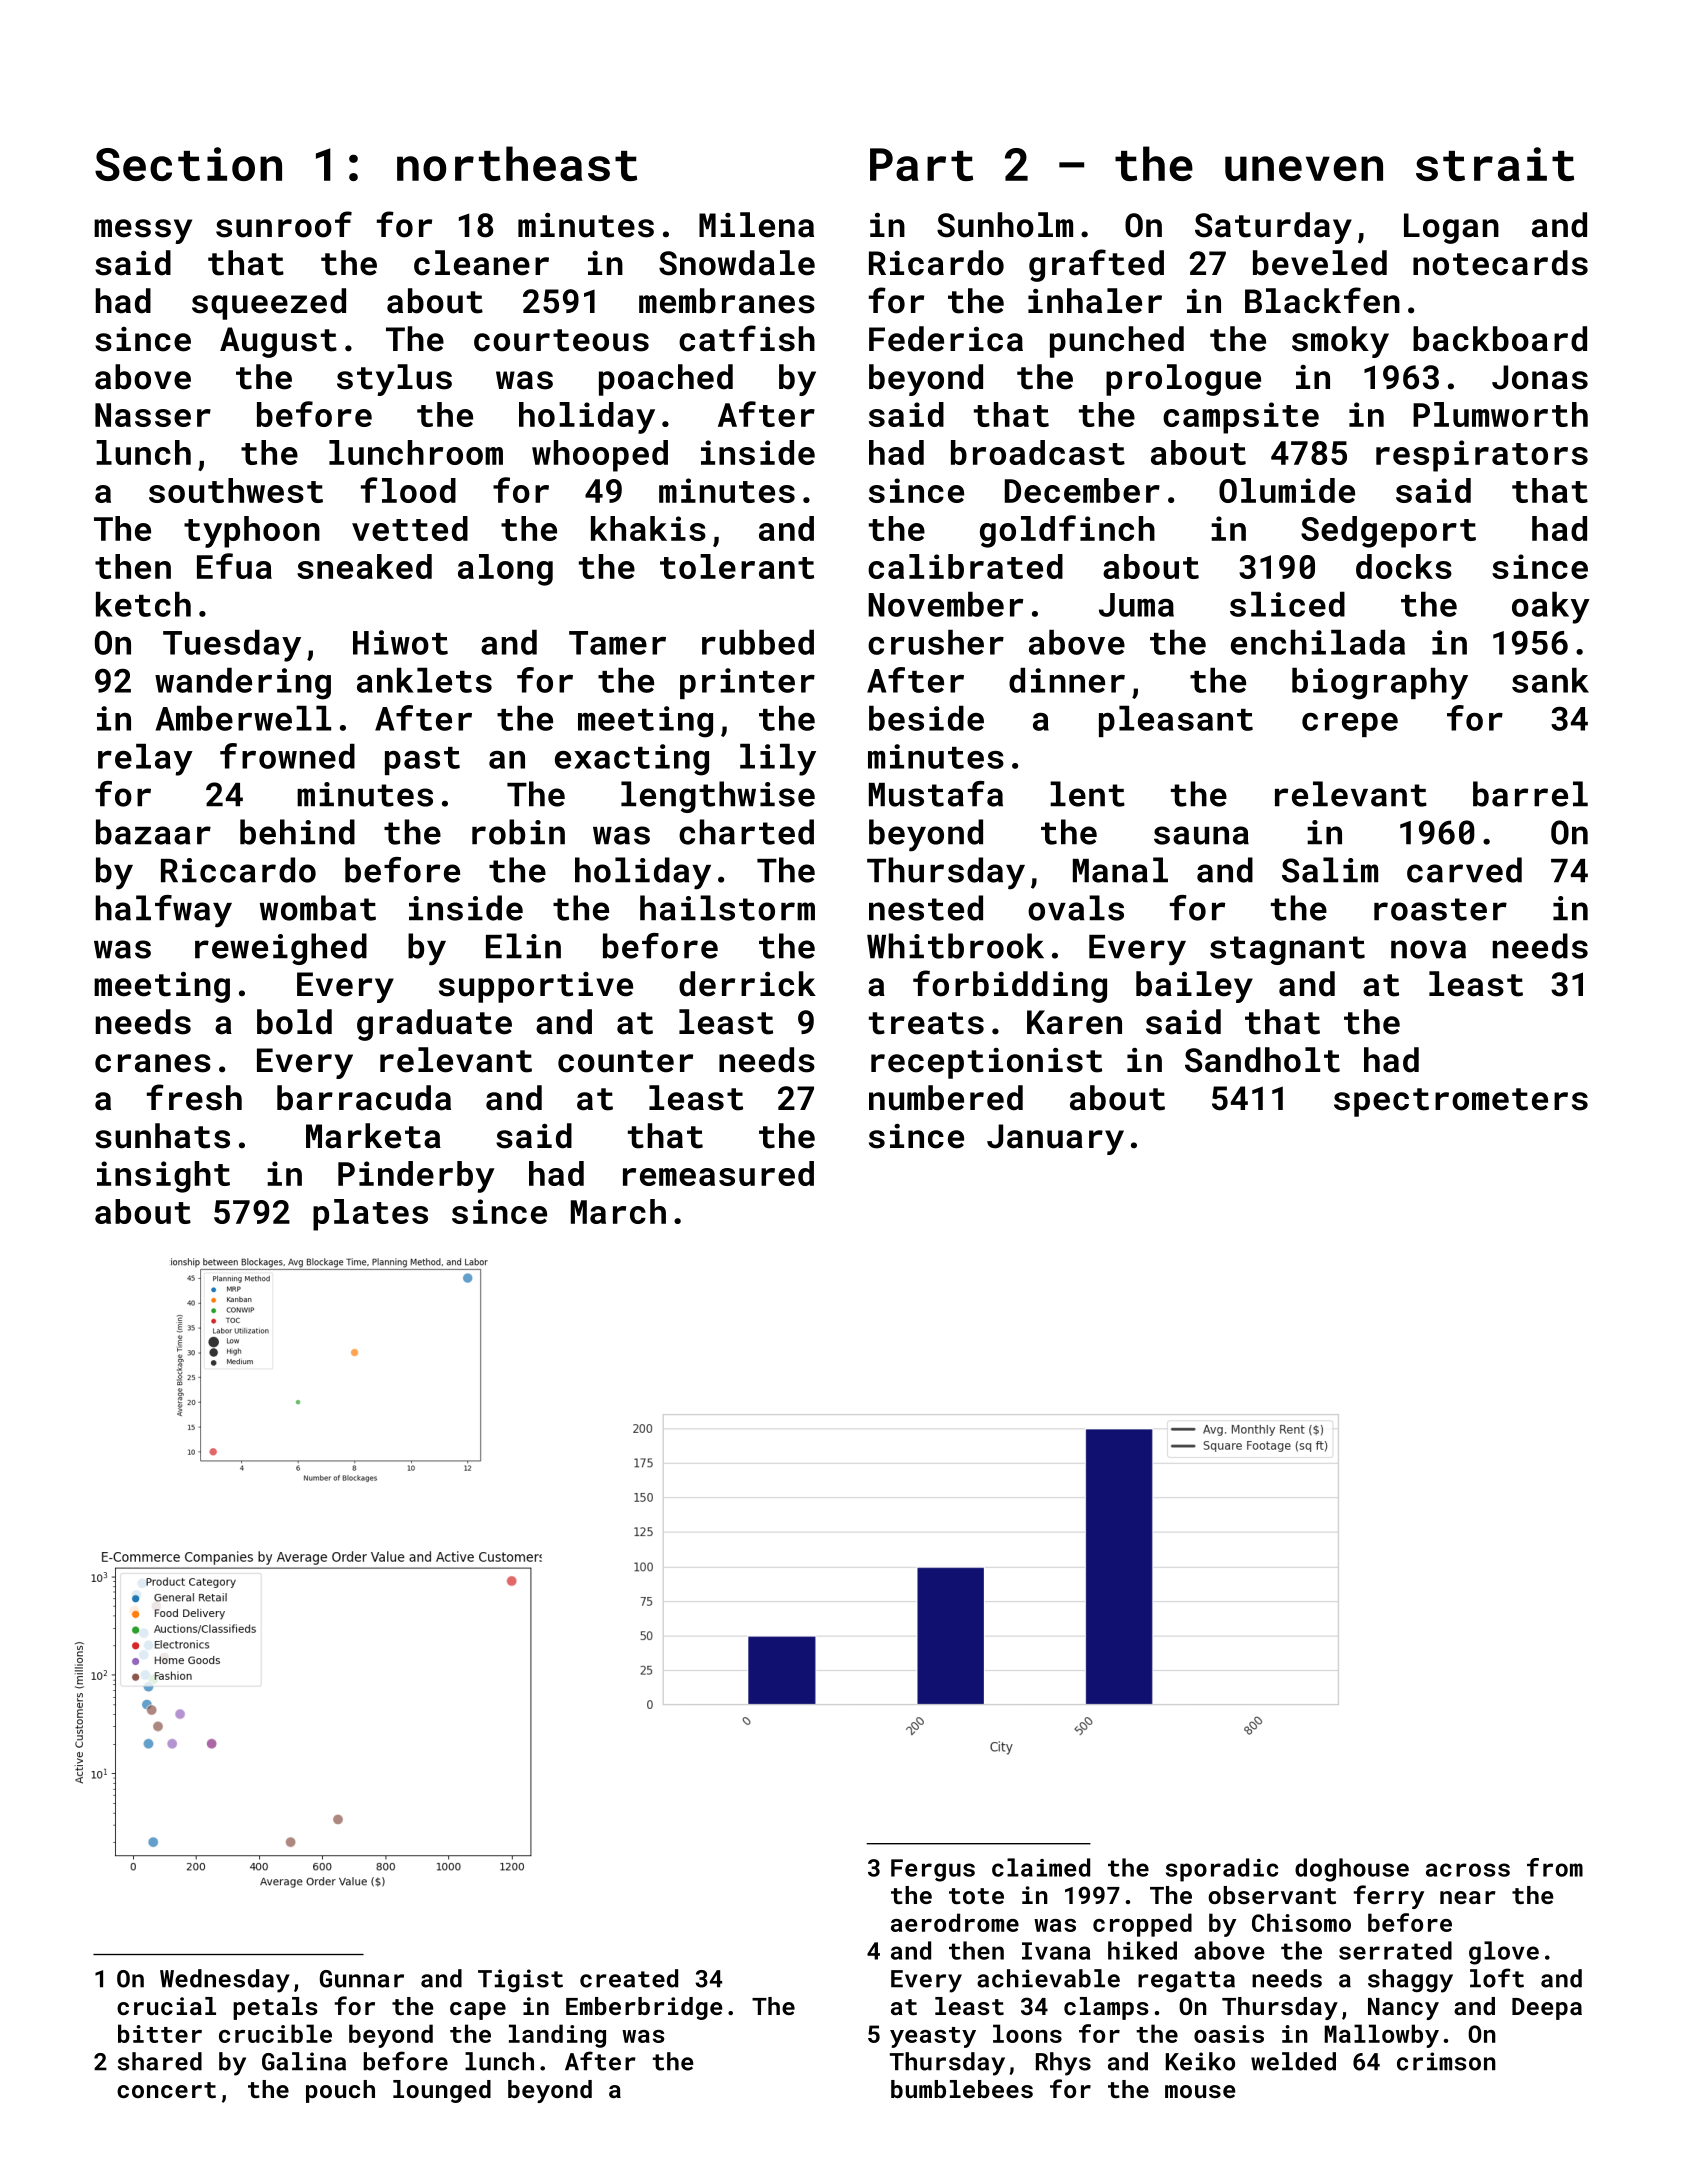 This screenshot has width=1683, height=2178. What do you see at coordinates (756, 225) in the screenshot?
I see `Milena` at bounding box center [756, 225].
